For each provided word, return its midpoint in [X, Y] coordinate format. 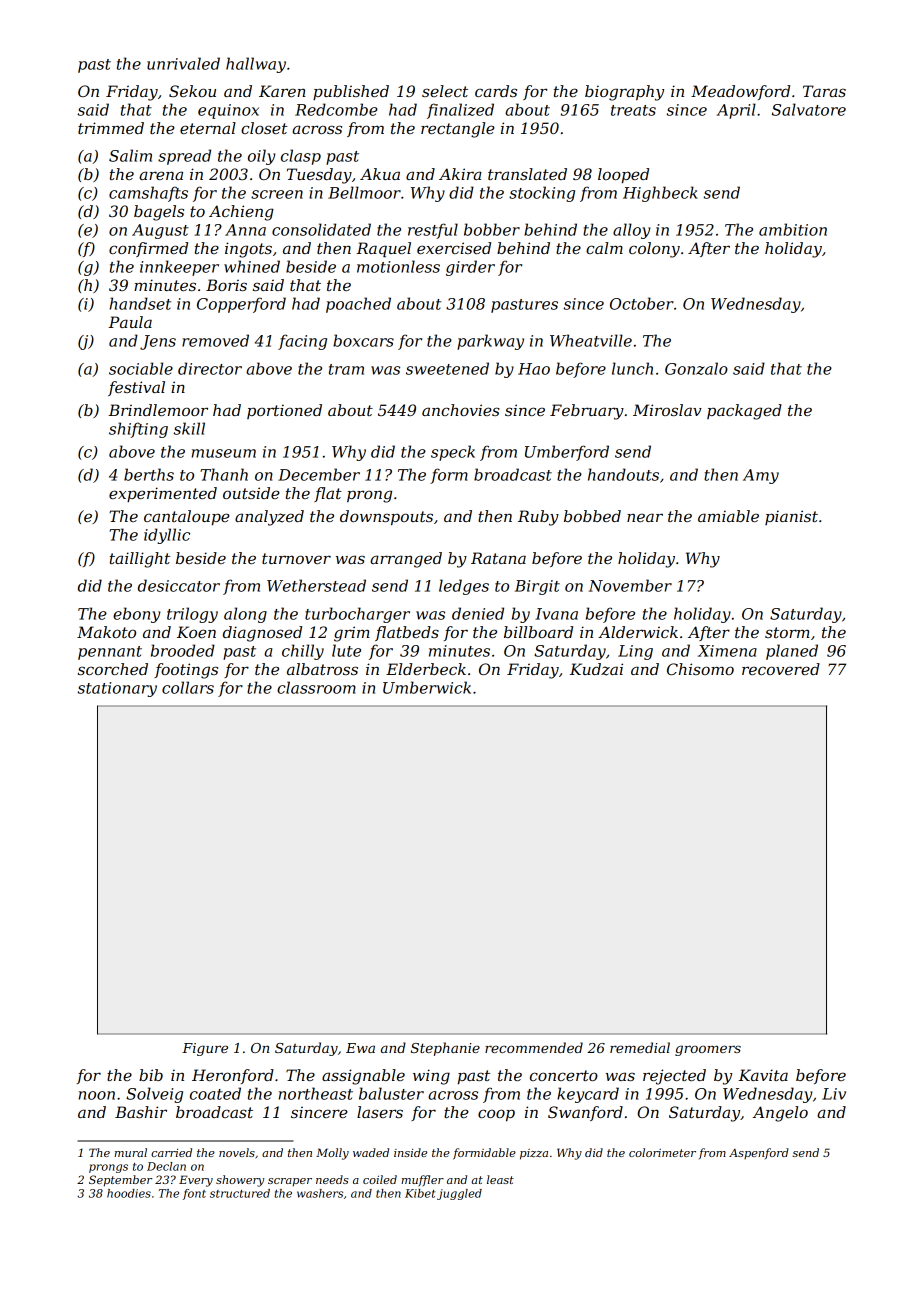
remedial [640, 1047]
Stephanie [445, 1049]
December [319, 474]
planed [792, 652]
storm [787, 632]
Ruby [538, 518]
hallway [256, 65]
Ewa [360, 1048]
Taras [824, 91]
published [351, 92]
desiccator [179, 585]
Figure [205, 1049]
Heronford [233, 1076]
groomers [708, 1050]
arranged [406, 560]
